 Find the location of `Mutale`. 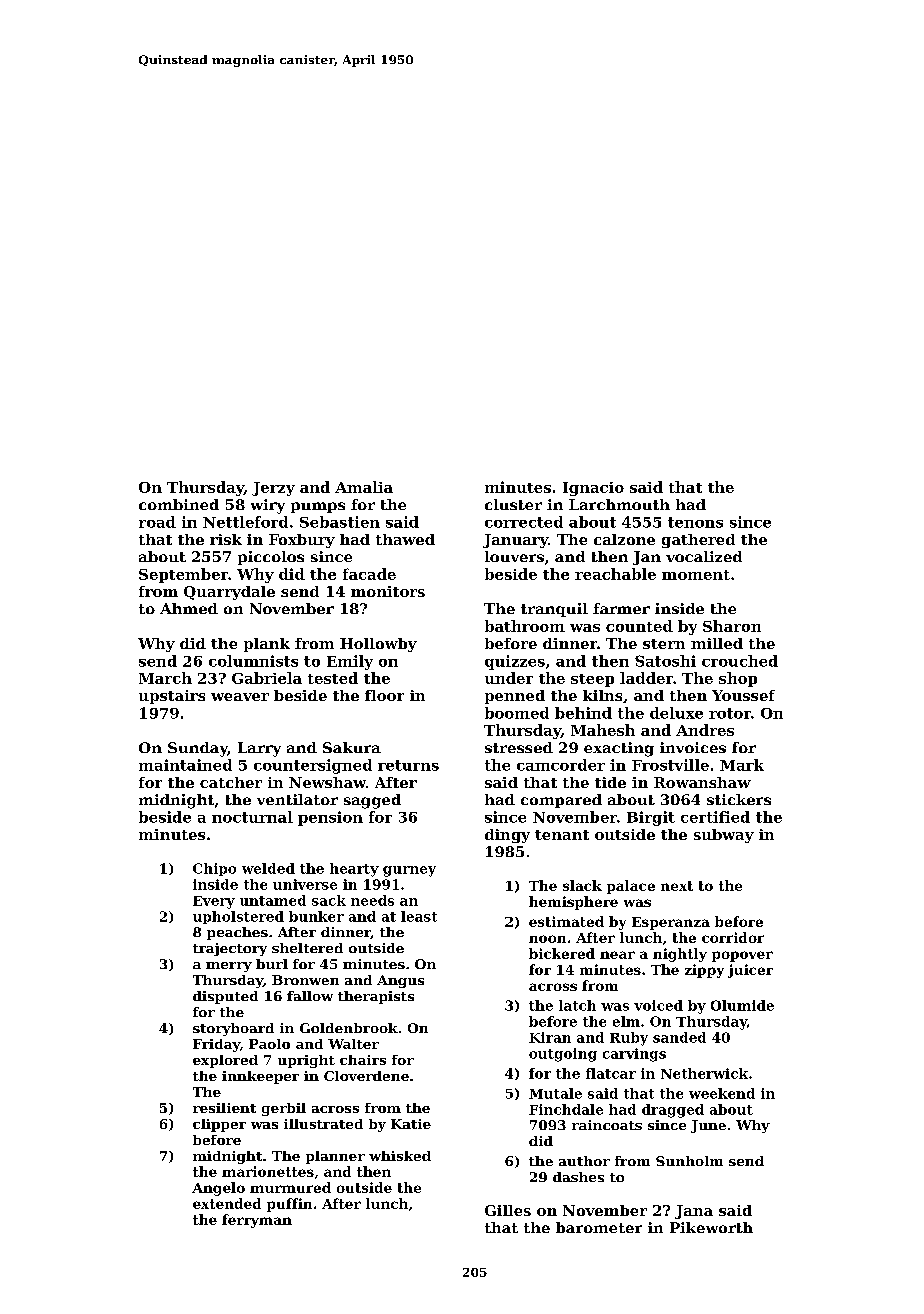

Mutale is located at coordinates (555, 1093).
